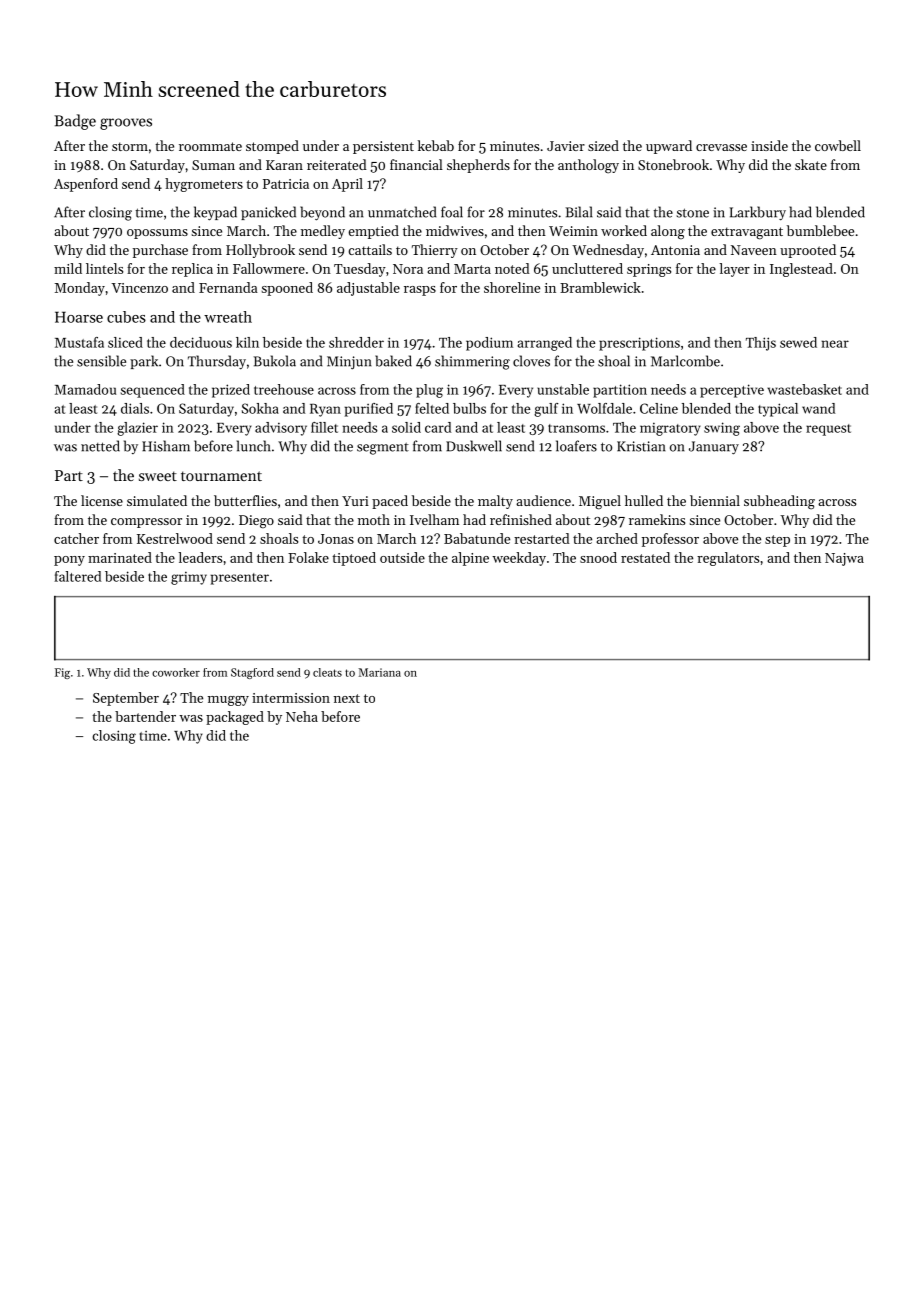 This document has width=924, height=1308. I want to click on unstable, so click(563, 389).
